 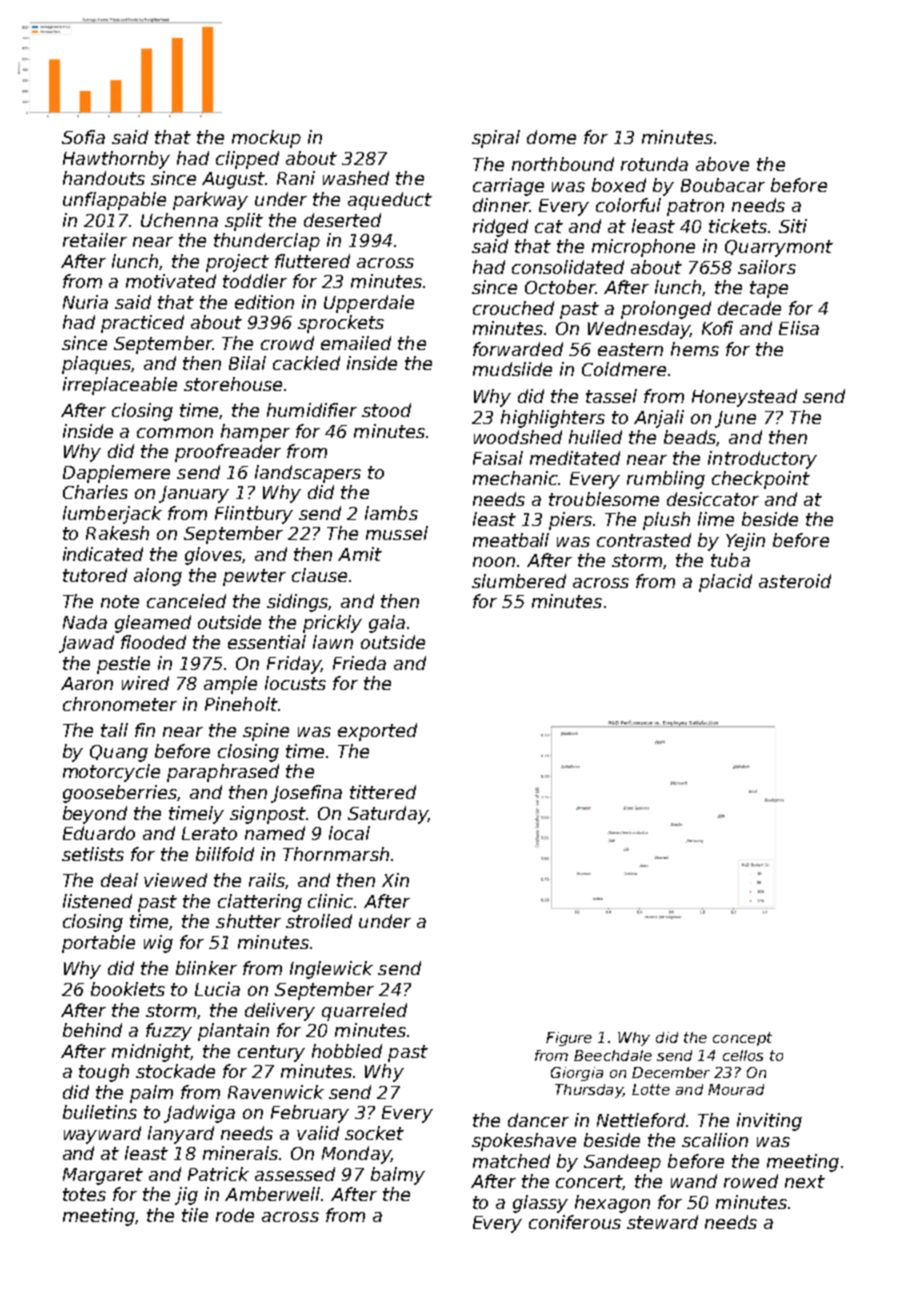 I want to click on Figure, so click(x=569, y=1039).
